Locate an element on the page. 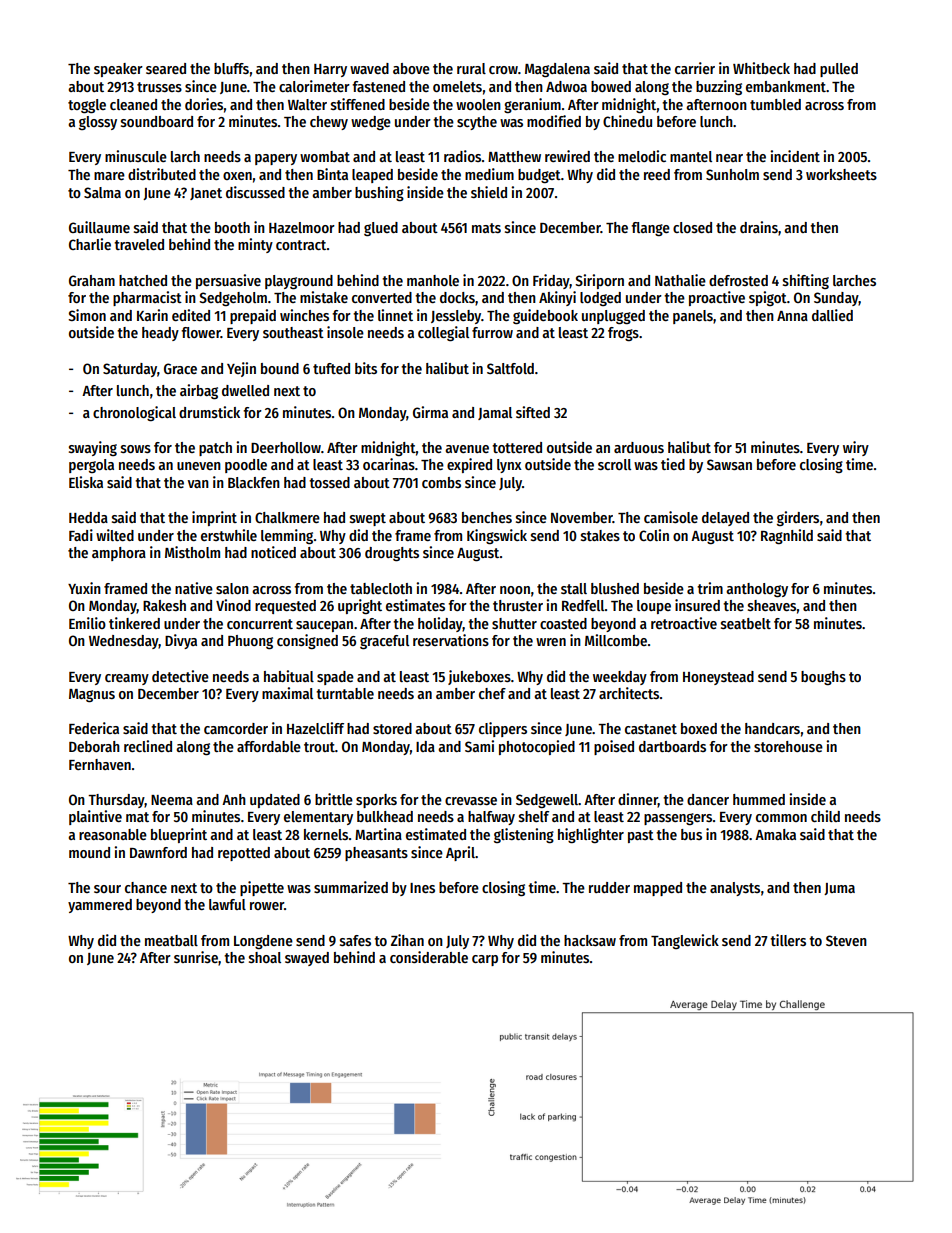  Whitbeck is located at coordinates (761, 68).
